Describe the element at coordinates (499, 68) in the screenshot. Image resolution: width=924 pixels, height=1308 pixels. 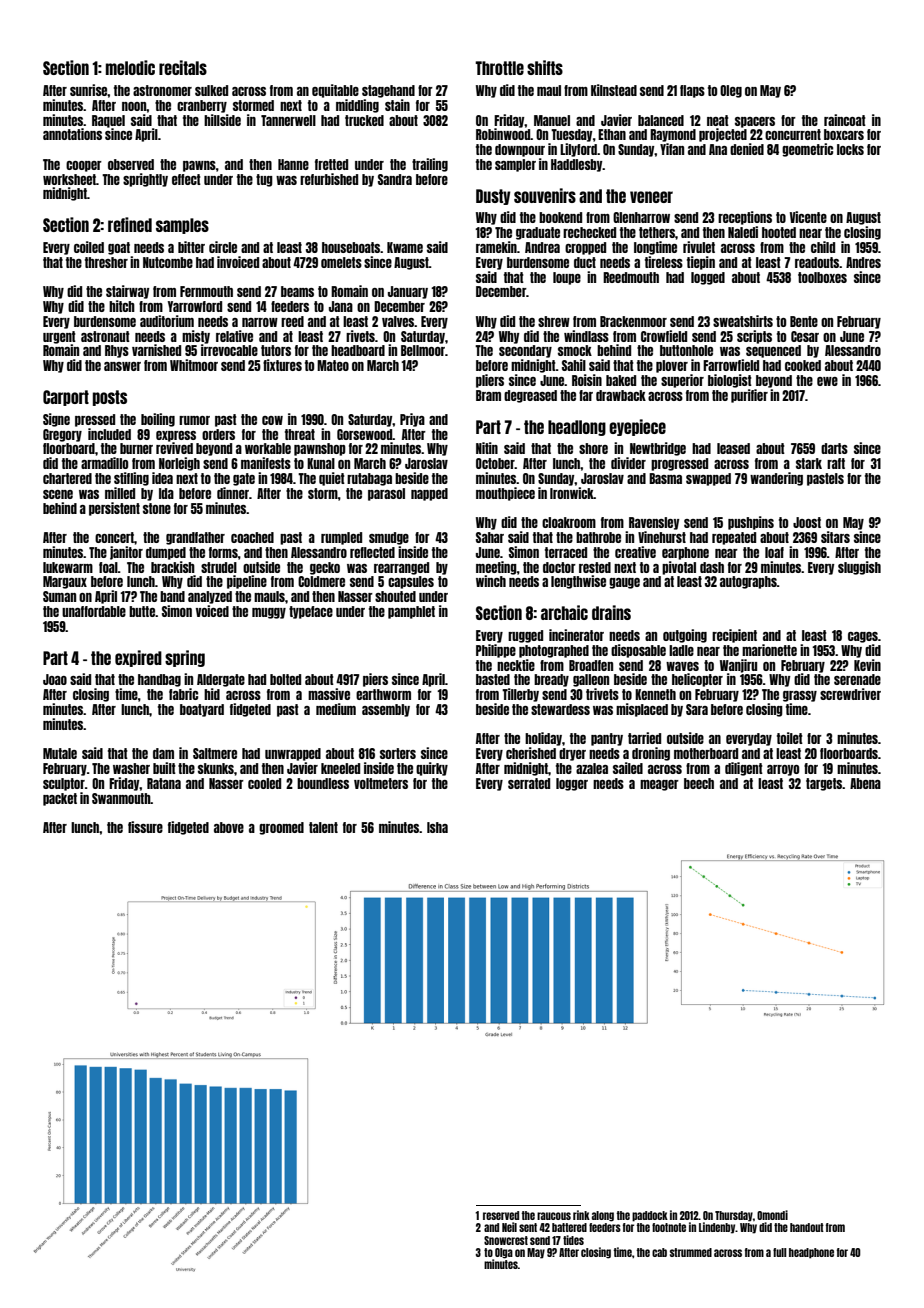
I see `Throttle` at that location.
